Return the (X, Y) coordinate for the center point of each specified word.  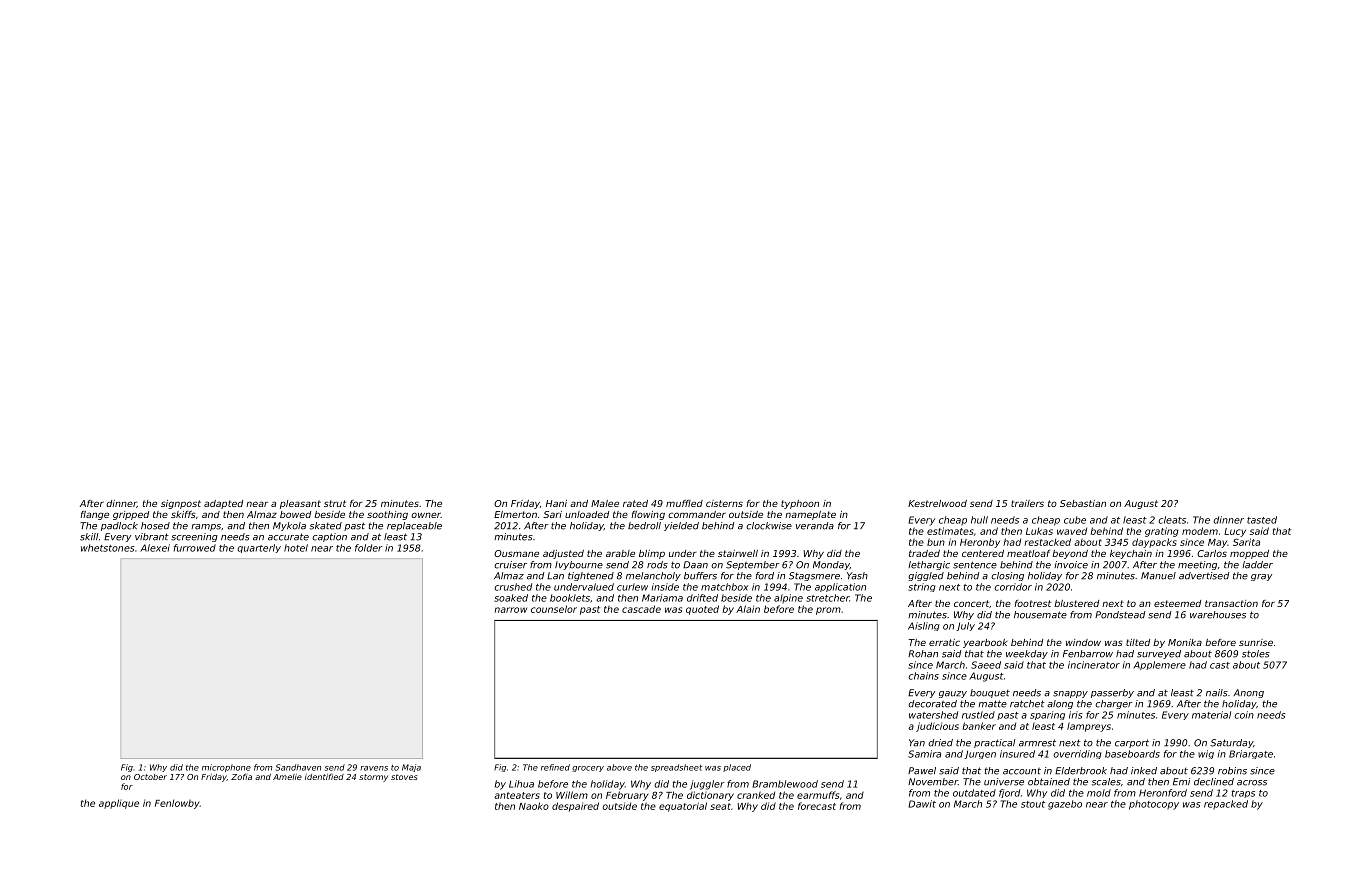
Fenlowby (177, 804)
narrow (510, 610)
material (1211, 715)
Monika (1185, 642)
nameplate (810, 515)
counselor (554, 609)
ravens (374, 768)
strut (335, 503)
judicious (937, 727)
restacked (1047, 542)
